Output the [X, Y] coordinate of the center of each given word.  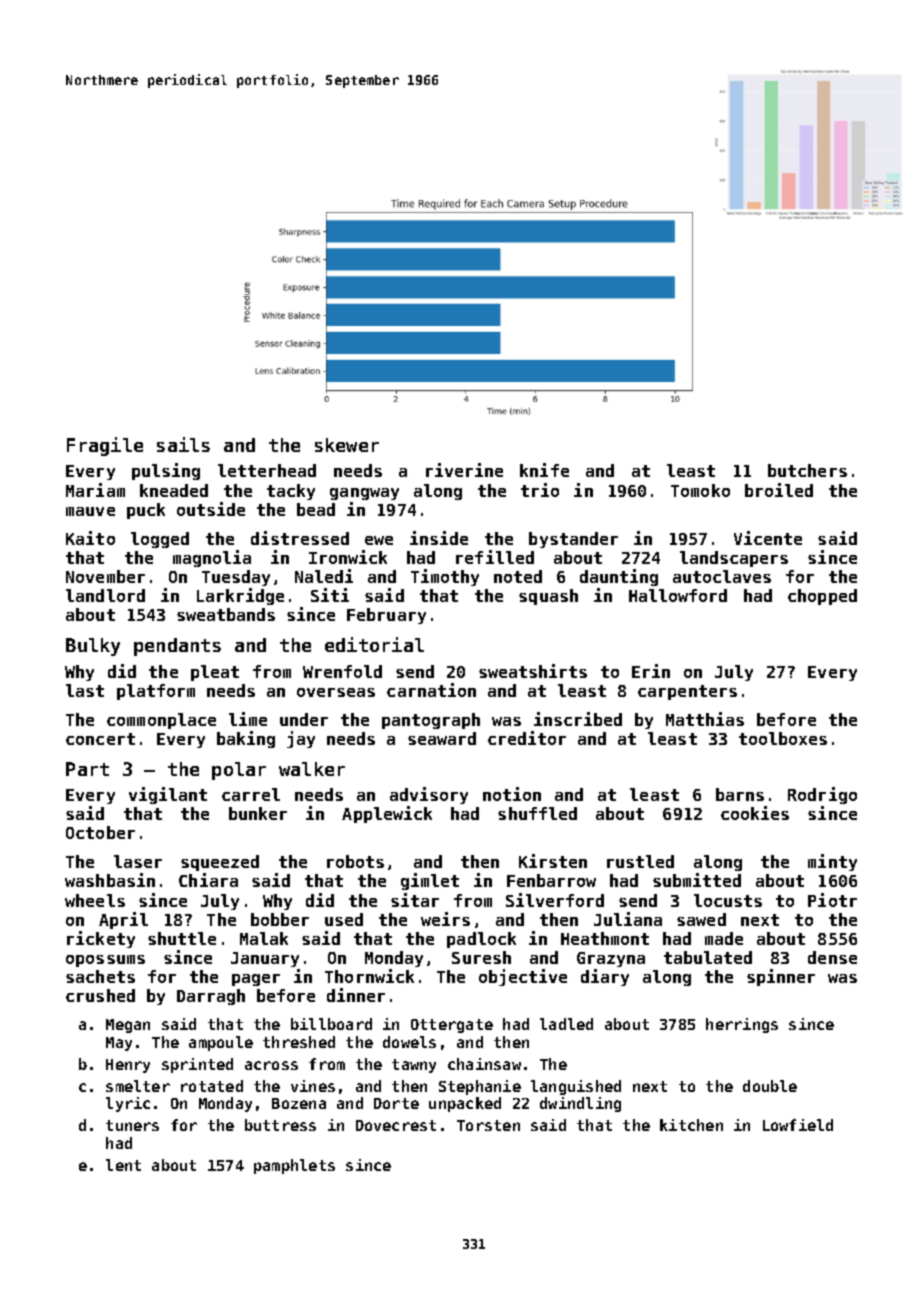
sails [183, 444]
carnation [431, 690]
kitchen [691, 1125]
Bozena [299, 1103]
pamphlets [294, 1166]
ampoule [221, 1043]
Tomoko [700, 490]
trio [540, 490]
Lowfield [798, 1125]
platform [156, 692]
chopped [822, 597]
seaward [442, 738]
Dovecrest [396, 1125]
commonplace [161, 721]
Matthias [705, 719]
